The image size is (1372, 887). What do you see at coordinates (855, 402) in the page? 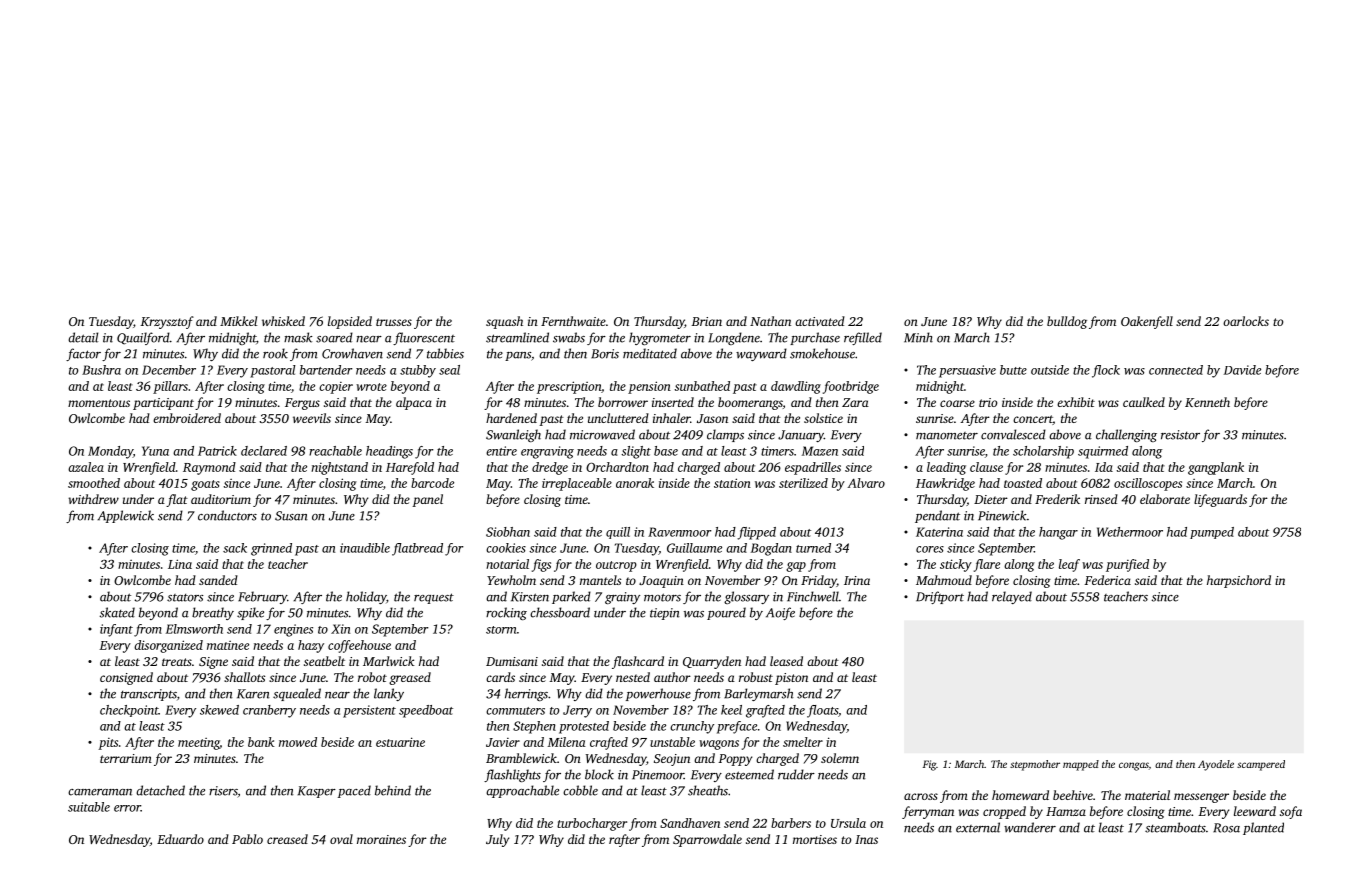
I see `Zara` at bounding box center [855, 402].
